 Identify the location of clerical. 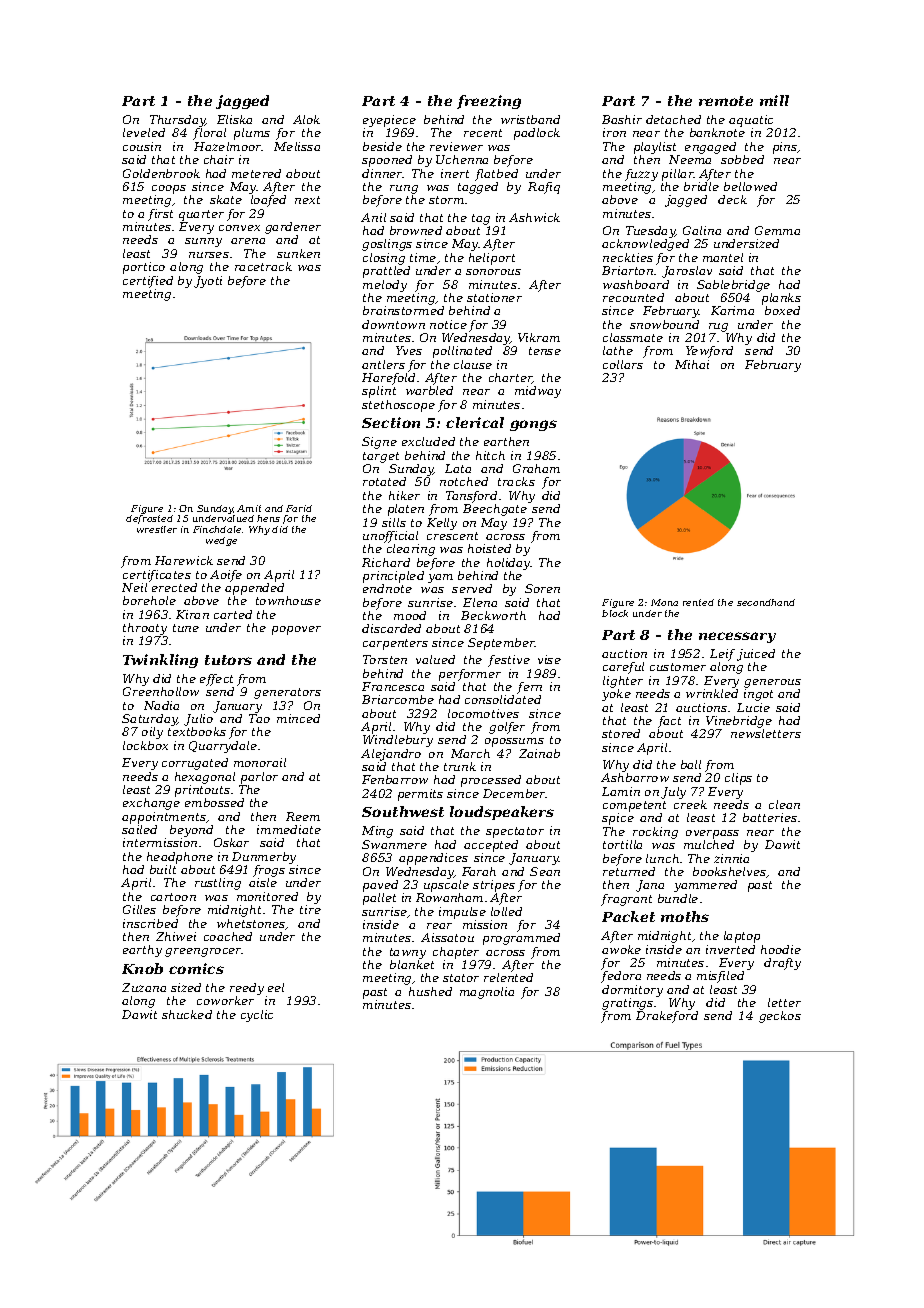
(475, 422).
